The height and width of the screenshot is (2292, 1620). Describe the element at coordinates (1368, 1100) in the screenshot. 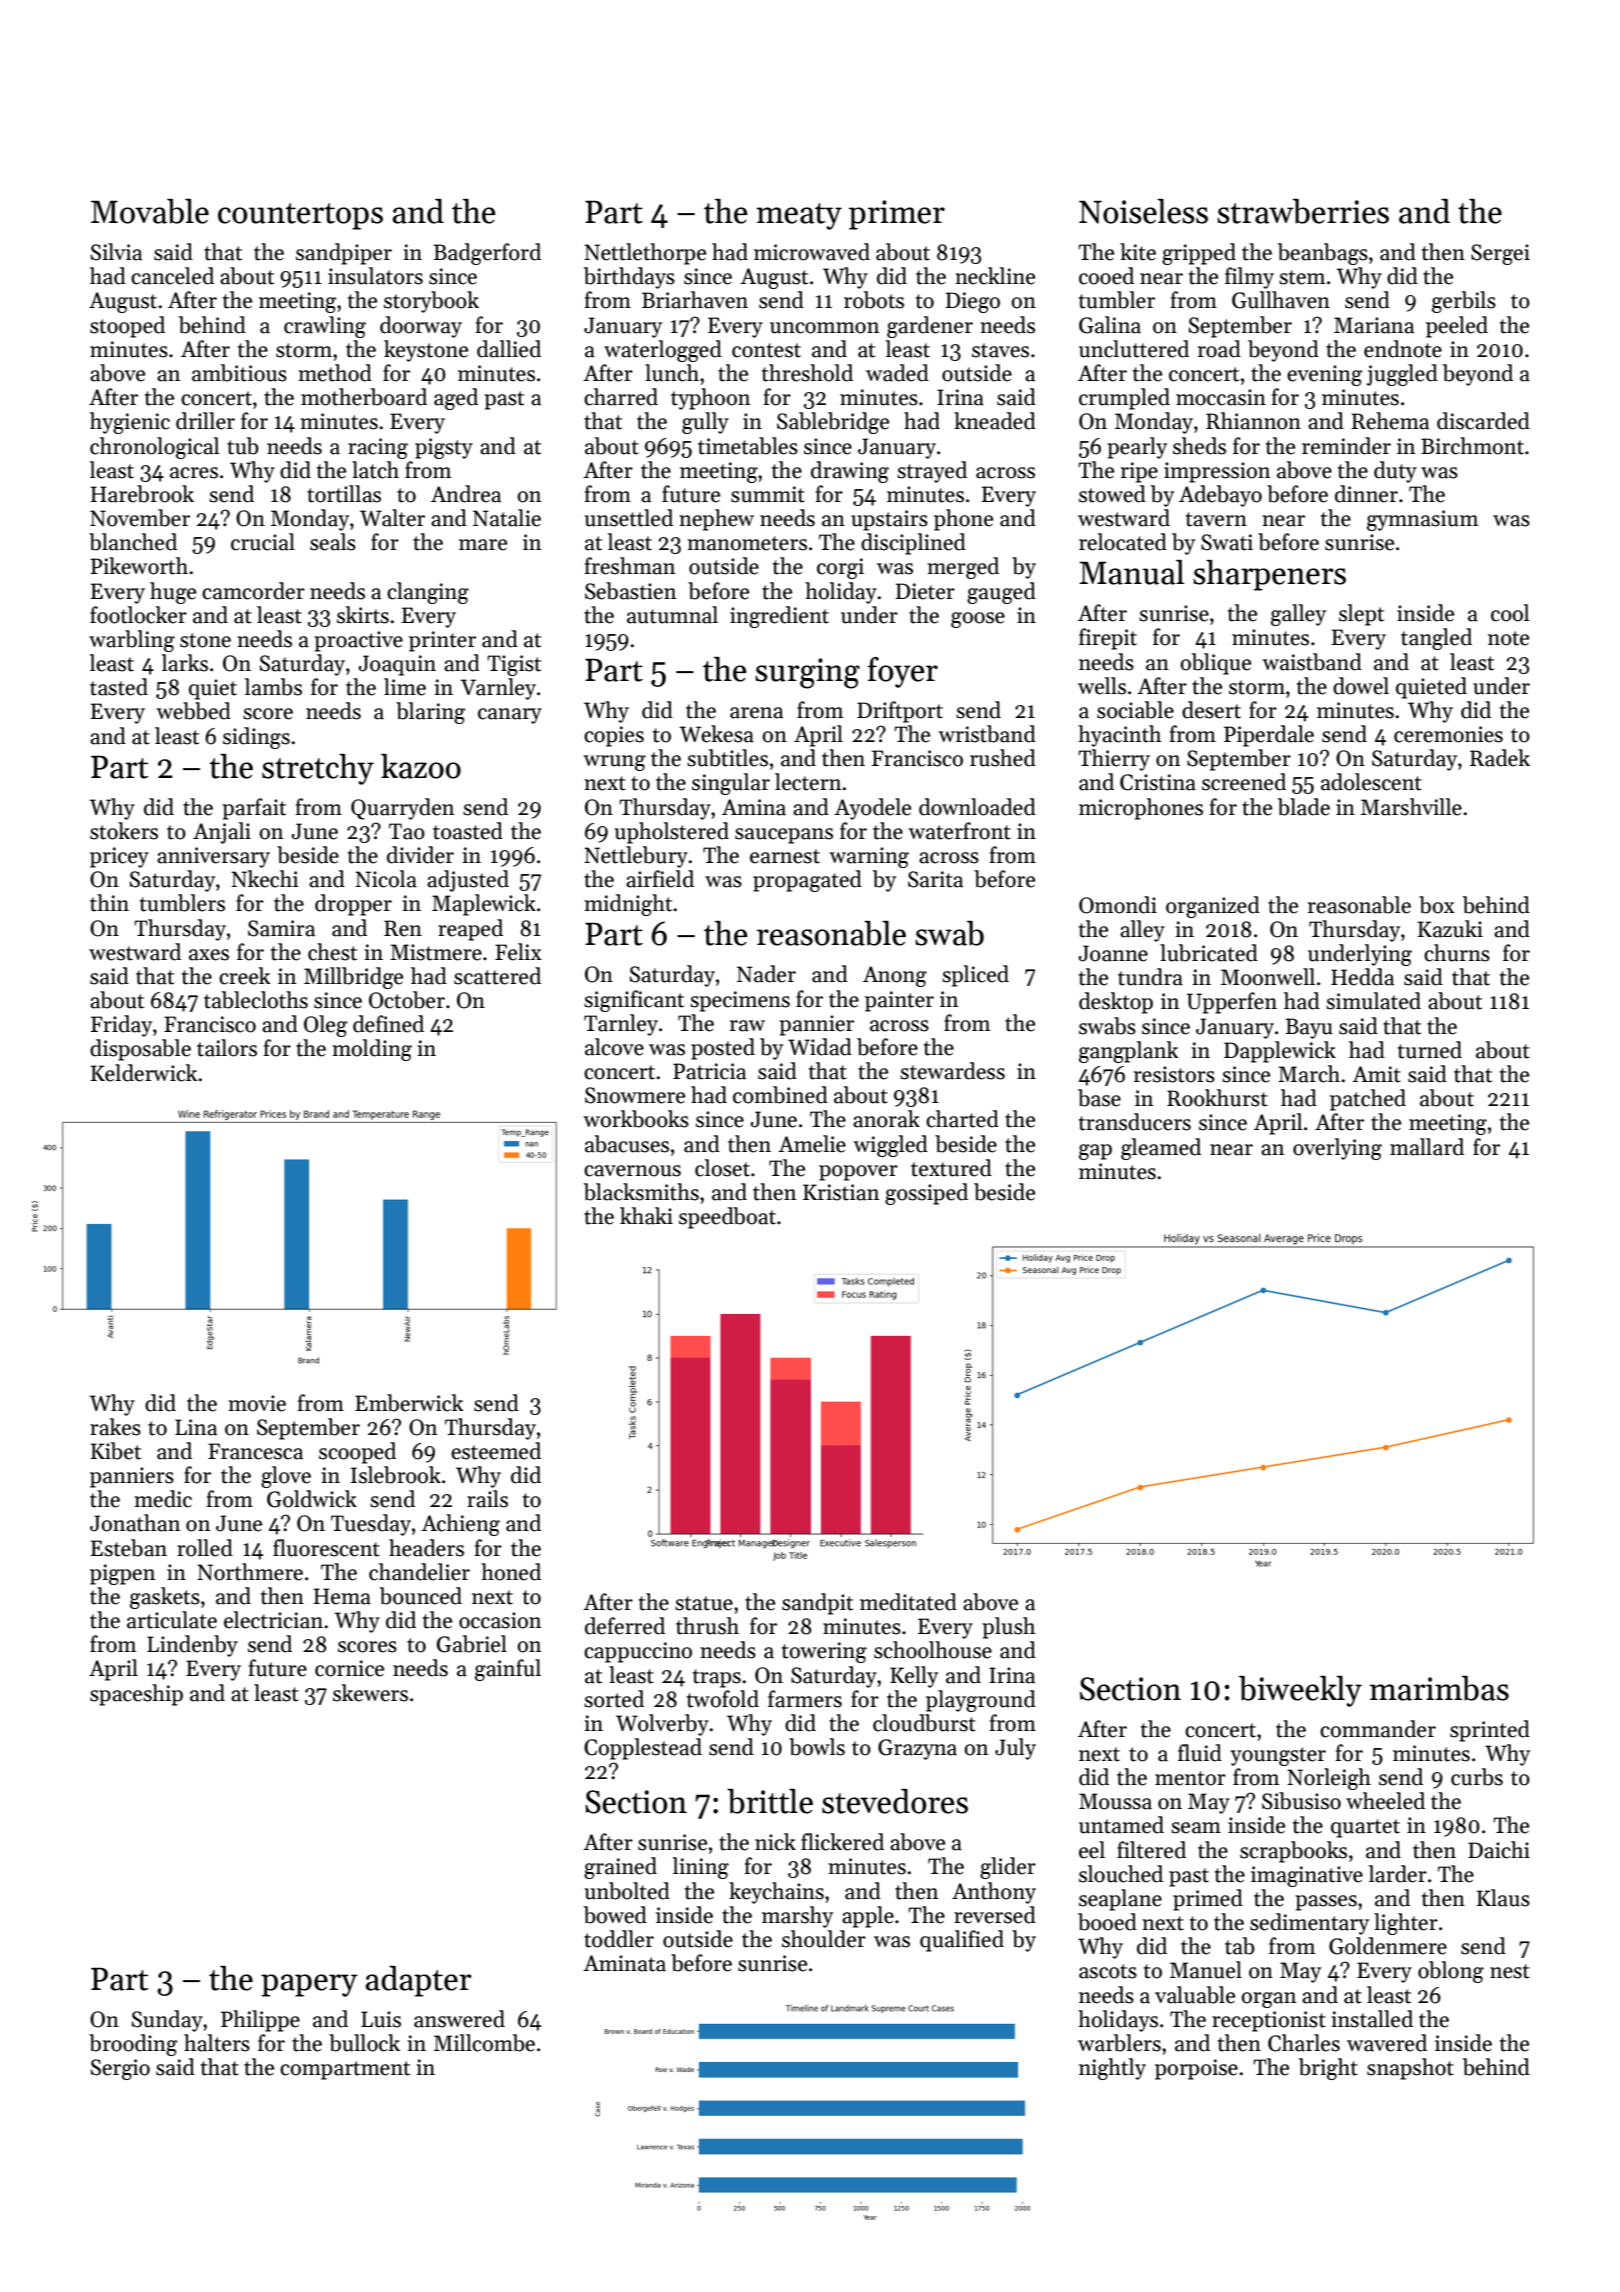

I see `patched` at that location.
